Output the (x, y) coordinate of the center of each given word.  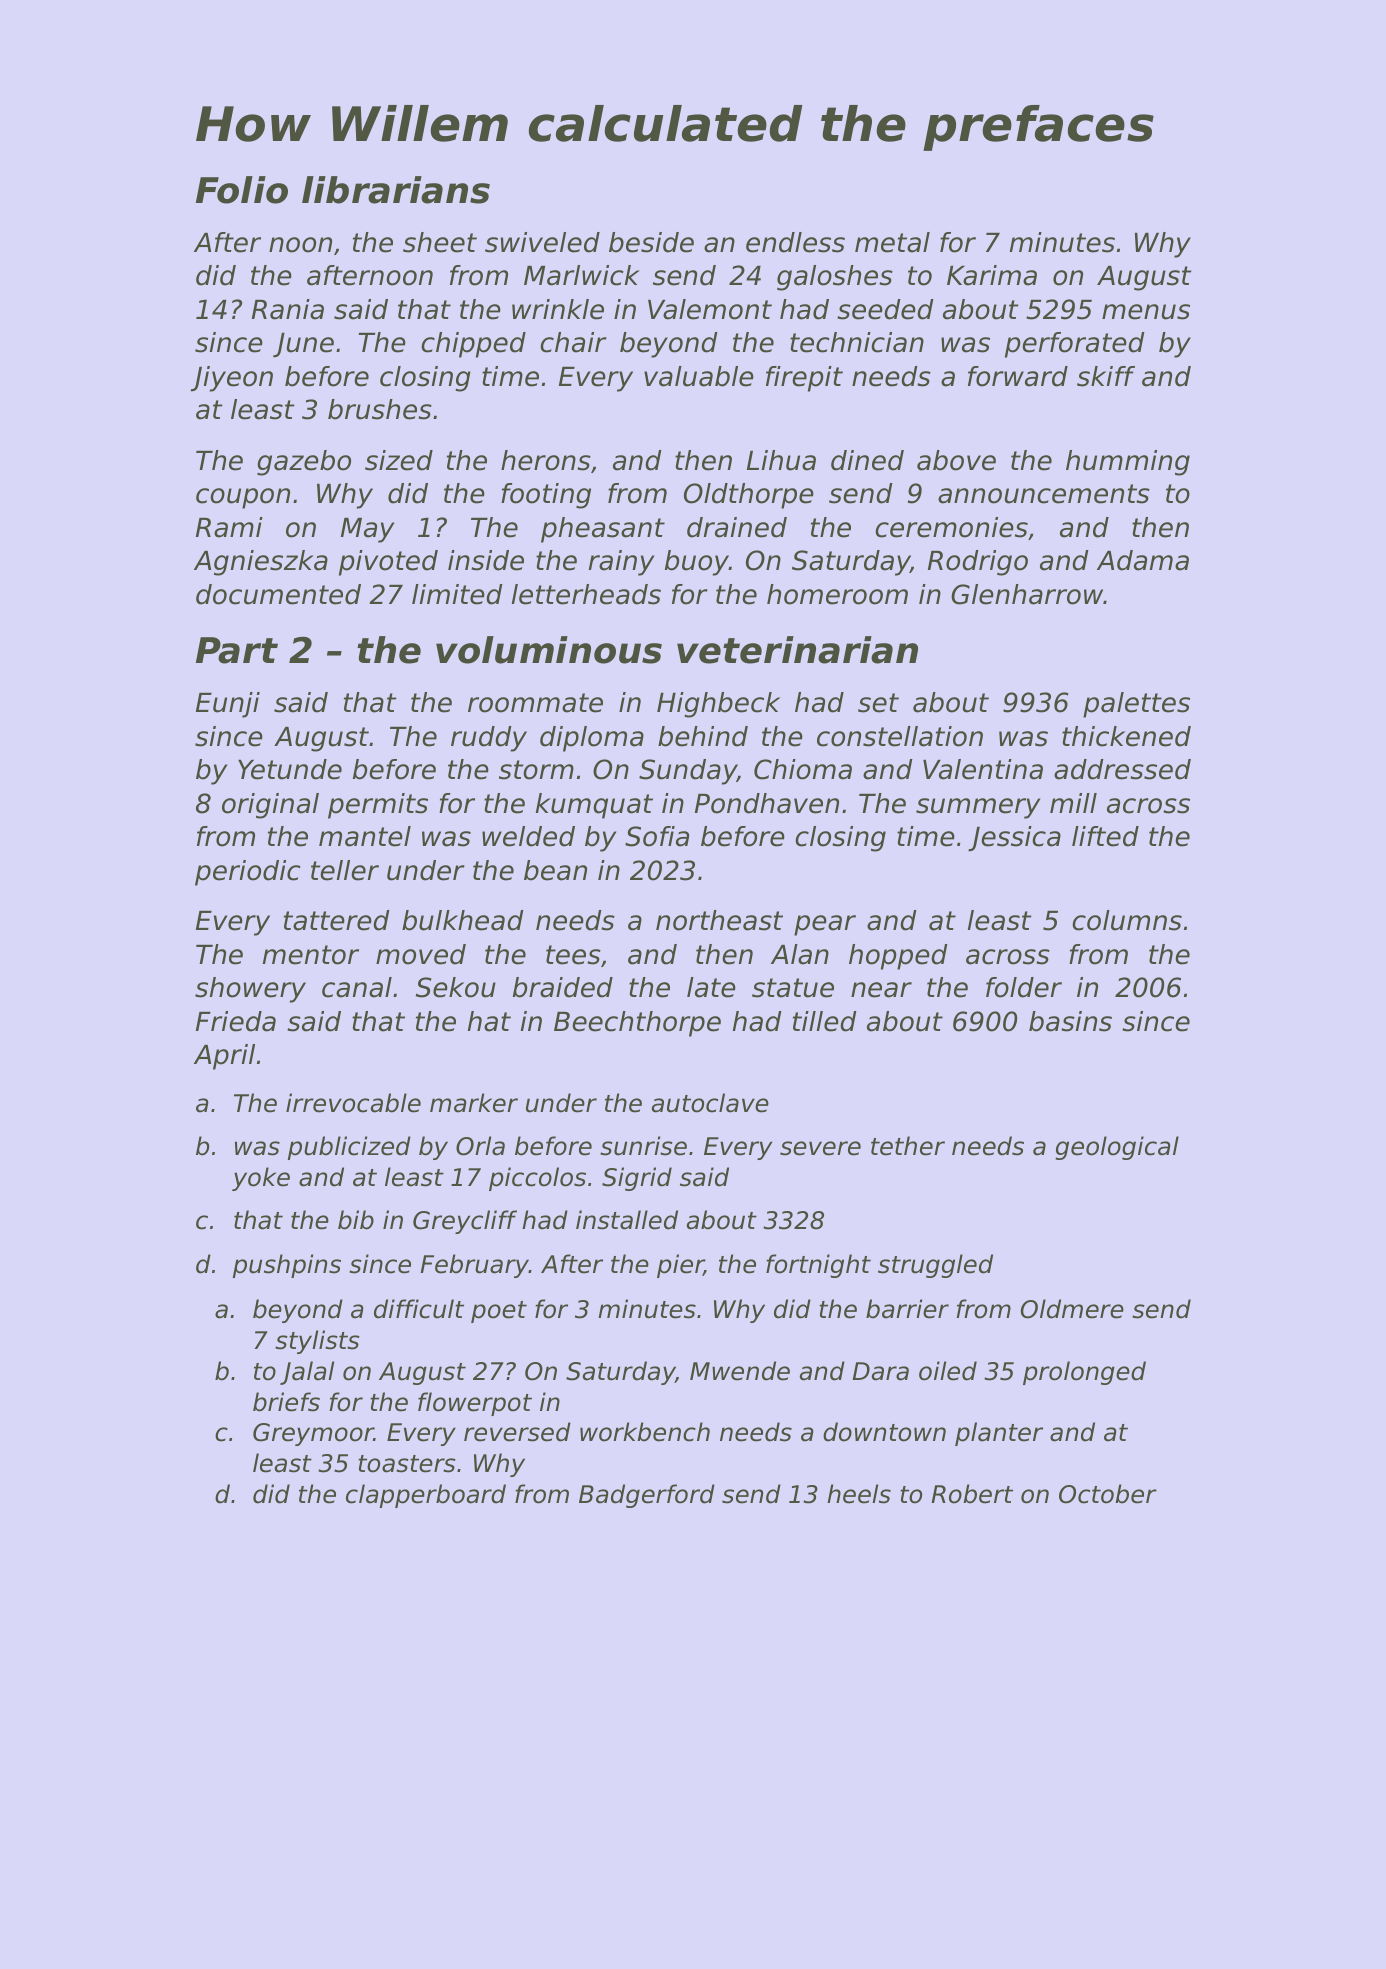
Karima (992, 275)
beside (651, 242)
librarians (396, 190)
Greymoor (313, 1434)
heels (859, 1494)
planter (999, 1434)
